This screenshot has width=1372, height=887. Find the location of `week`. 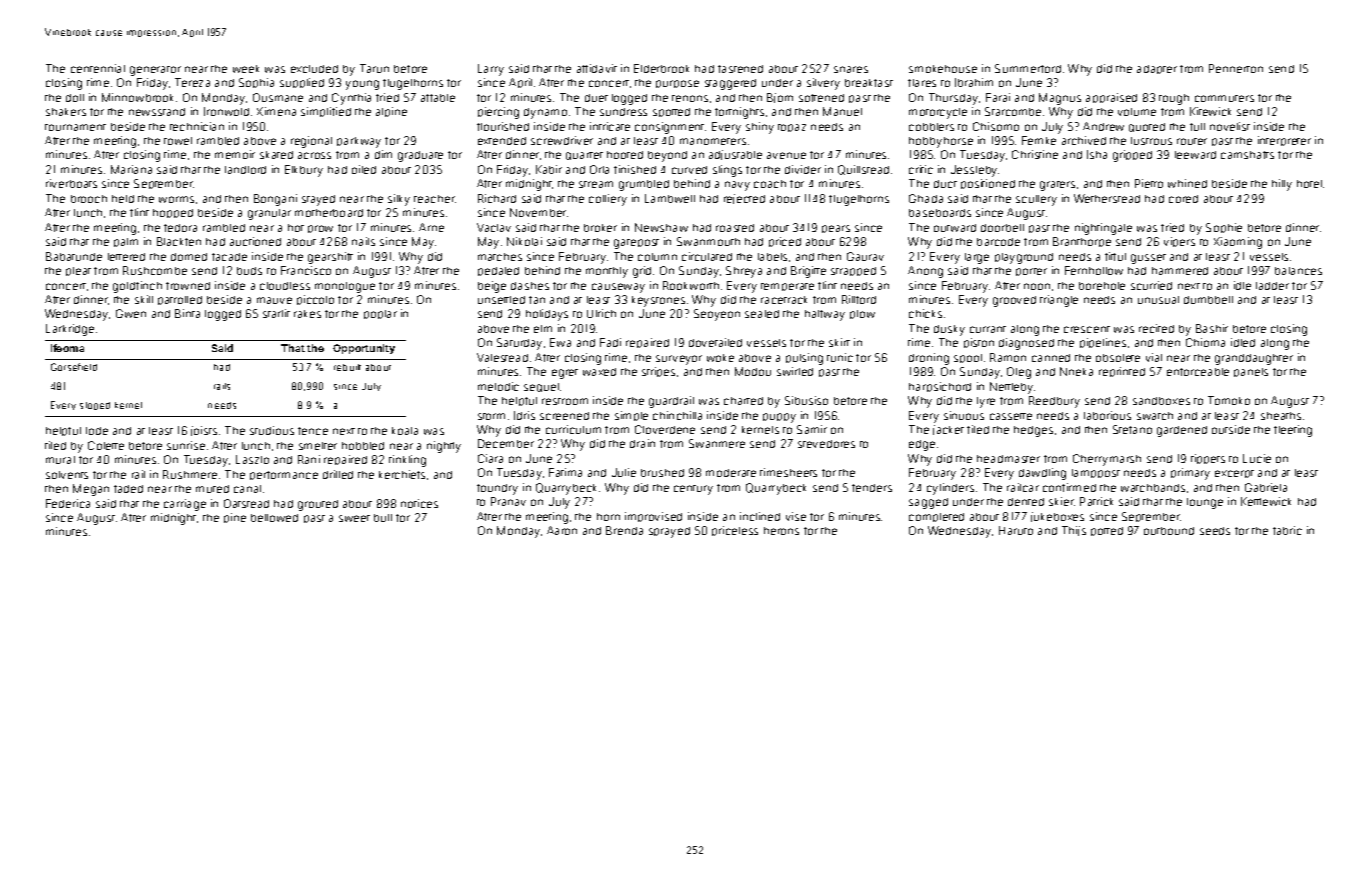

week is located at coordinates (246, 69).
